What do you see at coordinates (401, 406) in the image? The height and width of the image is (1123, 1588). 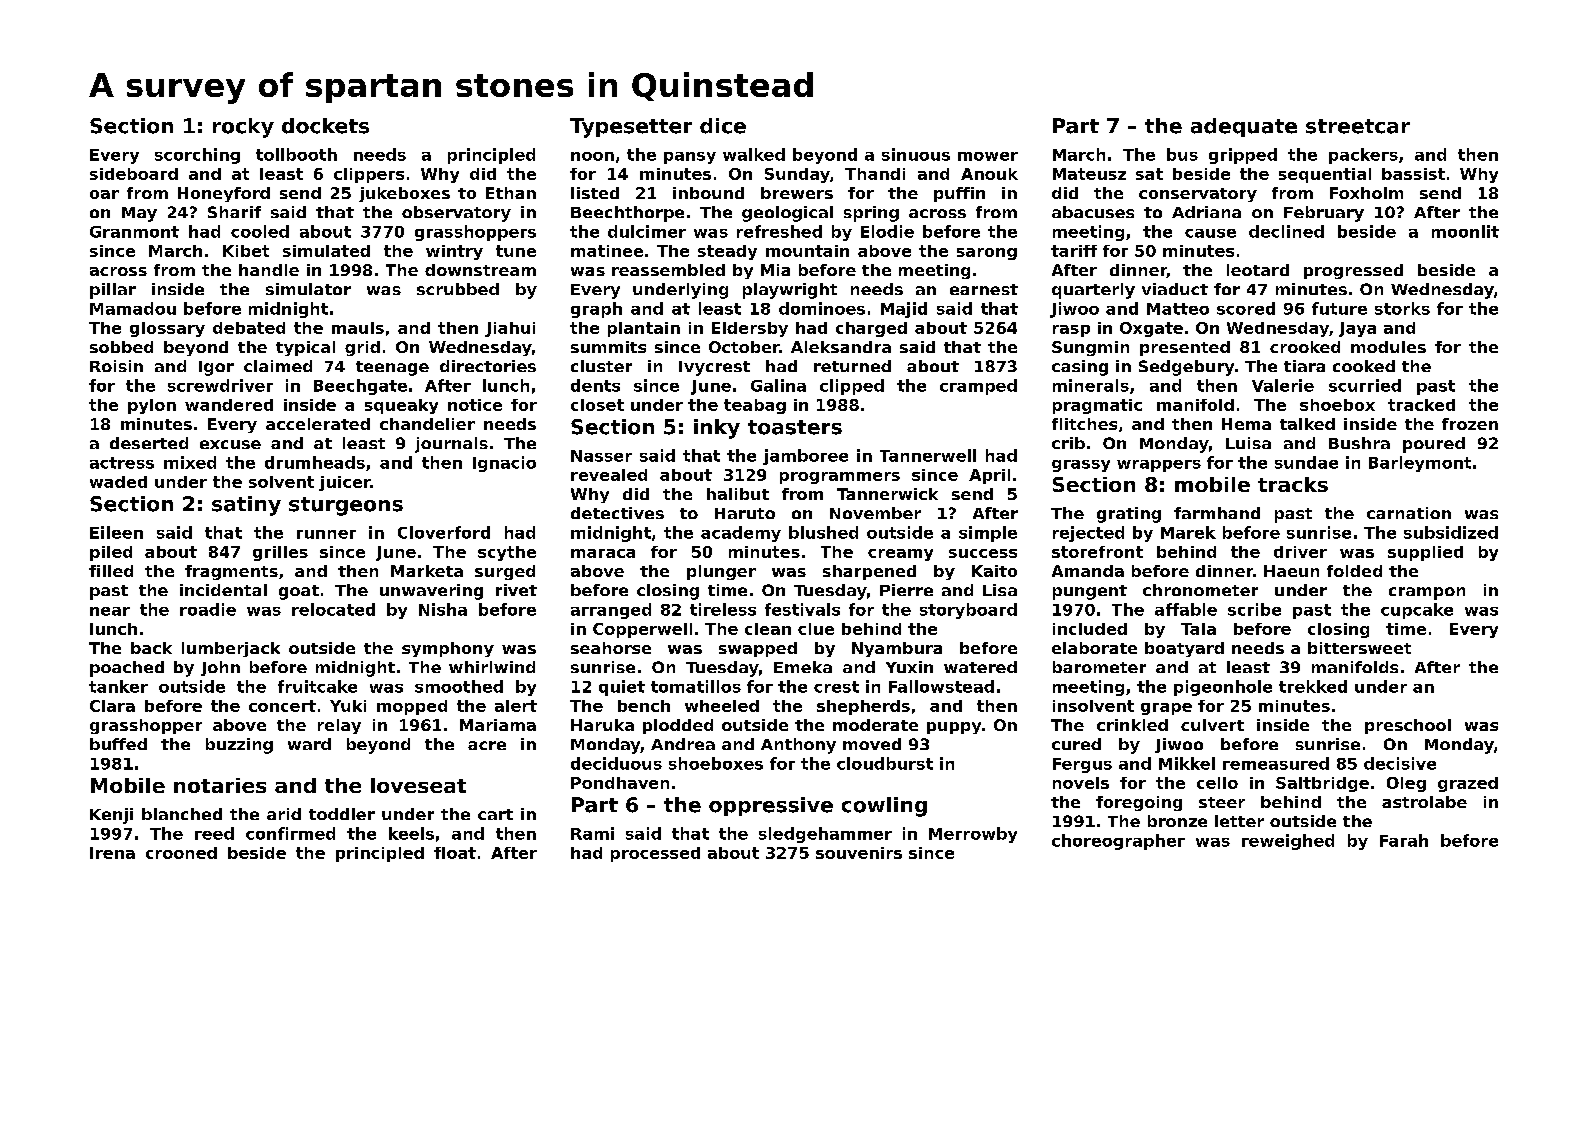 I see `squeaky` at bounding box center [401, 406].
